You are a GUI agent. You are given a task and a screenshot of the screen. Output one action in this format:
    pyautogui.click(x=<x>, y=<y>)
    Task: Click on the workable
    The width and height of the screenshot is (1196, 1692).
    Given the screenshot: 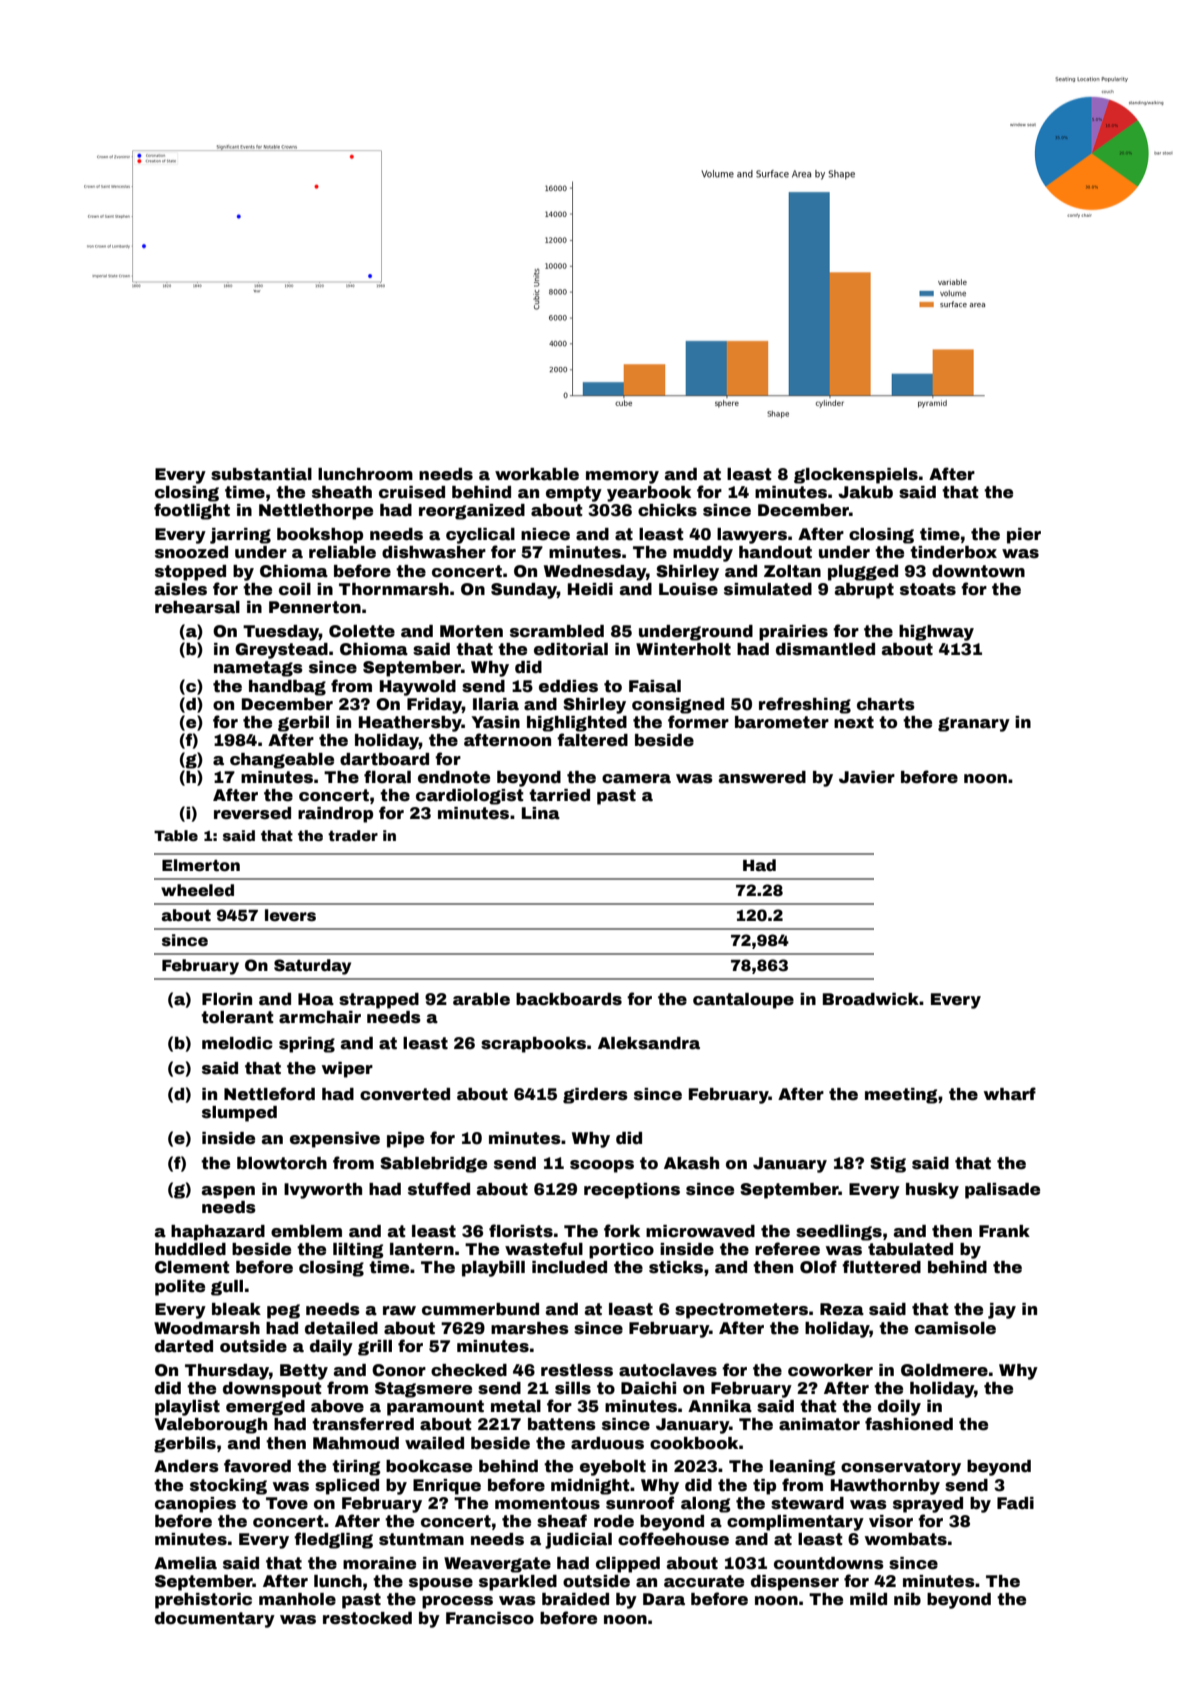 What is the action you would take?
    pyautogui.click(x=537, y=474)
